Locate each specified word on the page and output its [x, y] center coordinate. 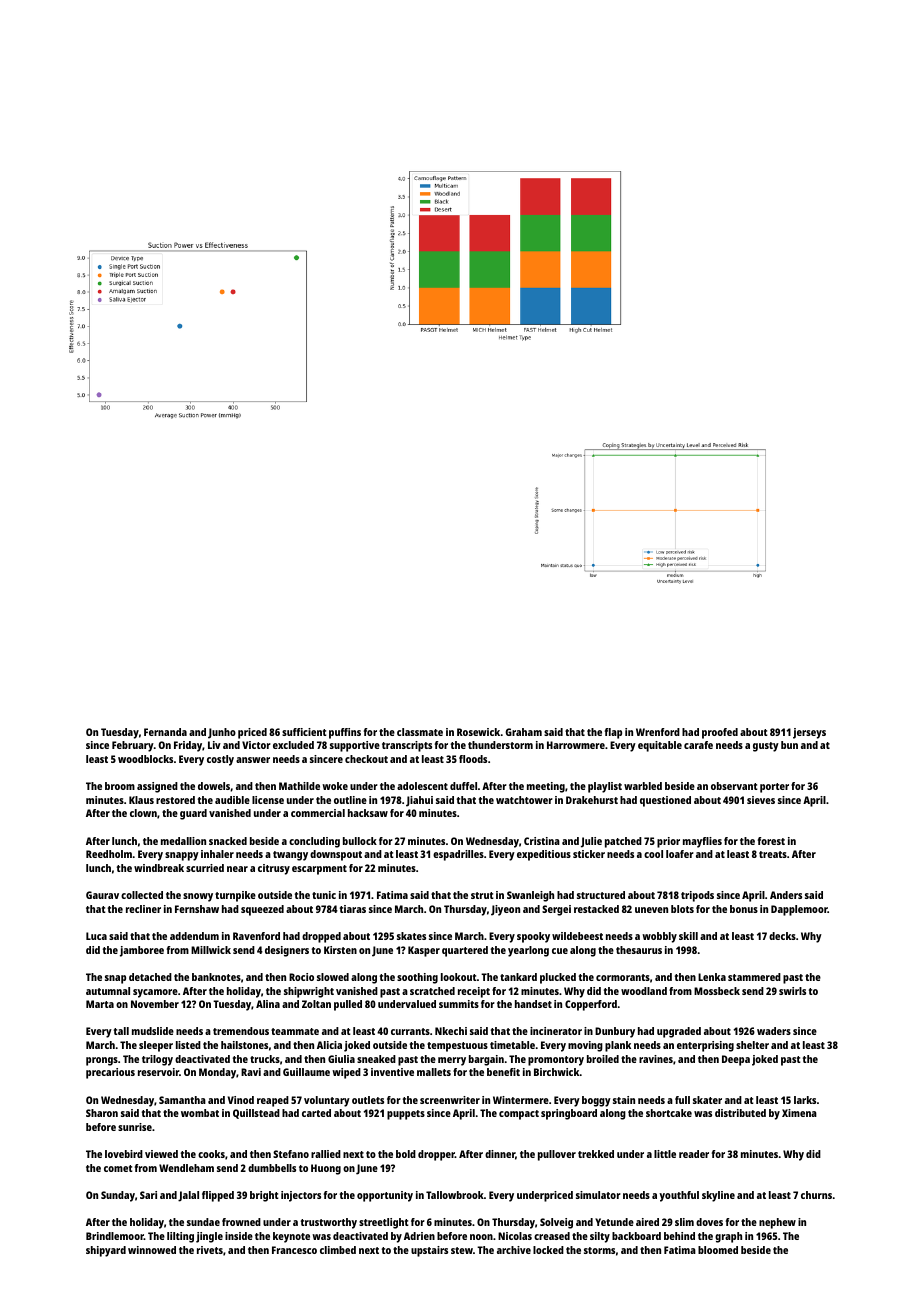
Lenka [712, 977]
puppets [406, 1115]
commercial [318, 813]
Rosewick [478, 732]
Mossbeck [717, 991]
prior [668, 842]
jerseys [809, 733]
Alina [268, 1004]
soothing [417, 978]
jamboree [142, 951]
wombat [200, 1113]
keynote [291, 1237]
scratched [432, 991]
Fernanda [165, 732]
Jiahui [419, 801]
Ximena [799, 1113]
